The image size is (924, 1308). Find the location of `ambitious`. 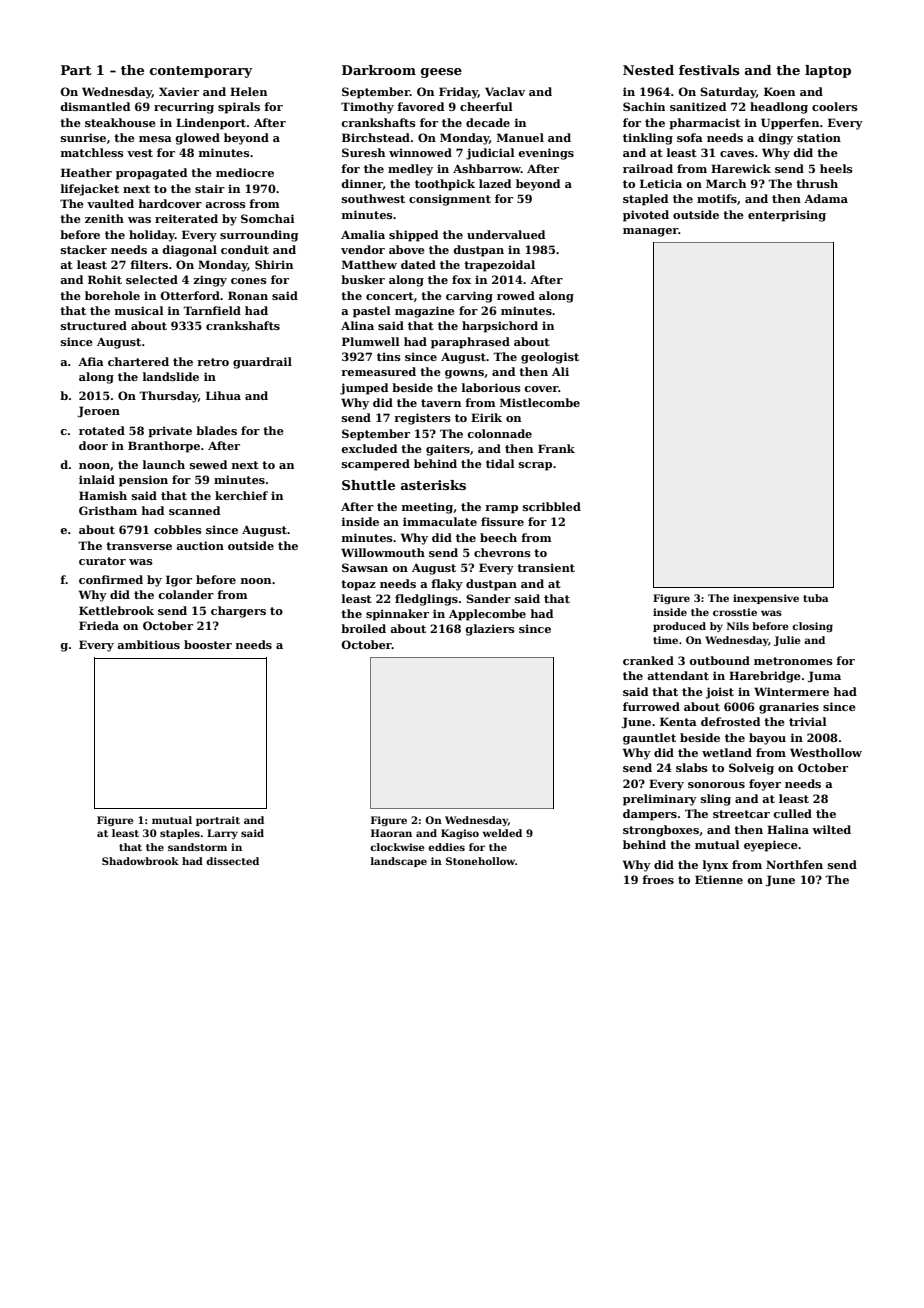

ambitious is located at coordinates (148, 644).
